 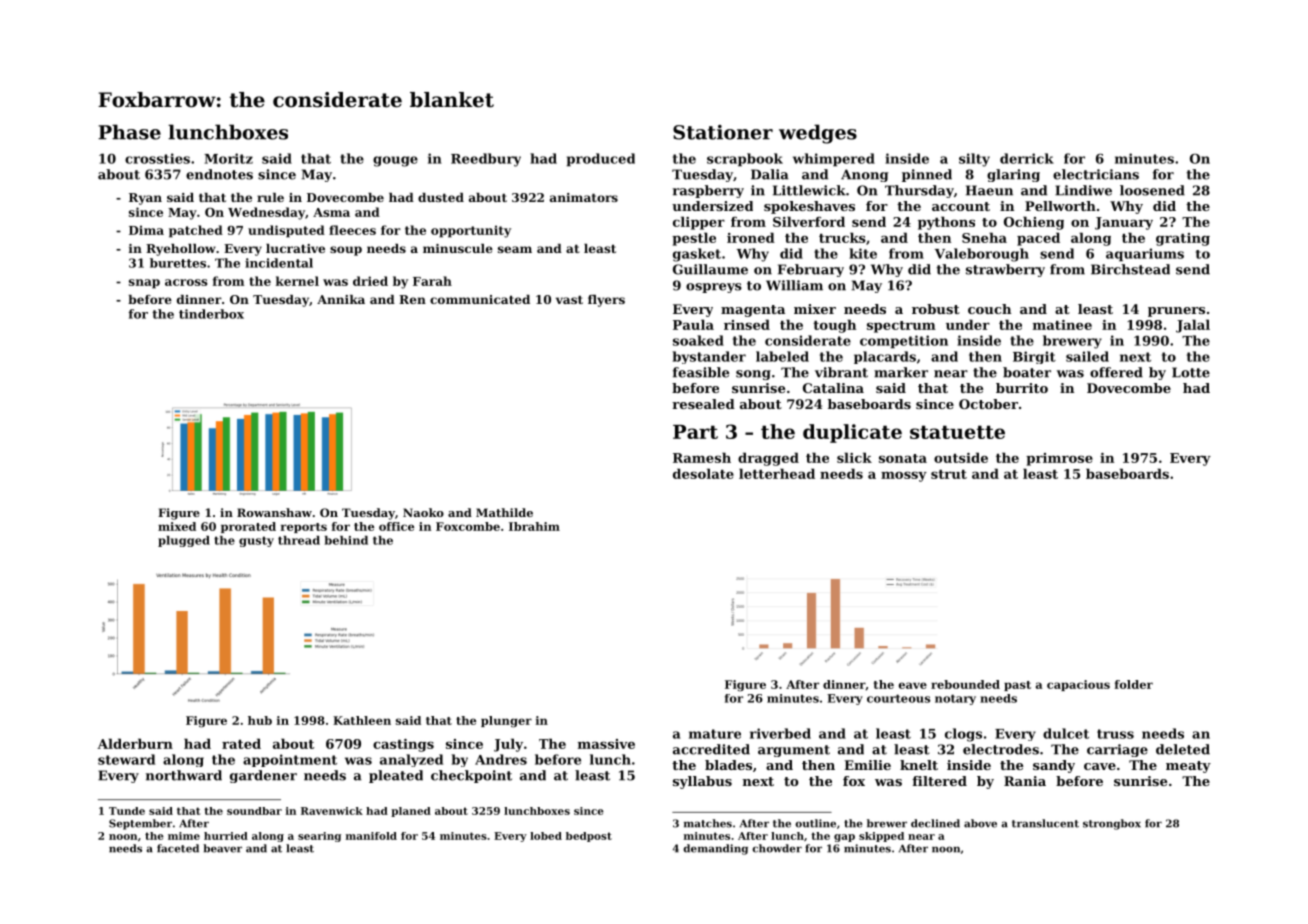 I want to click on Moritz, so click(x=228, y=158).
